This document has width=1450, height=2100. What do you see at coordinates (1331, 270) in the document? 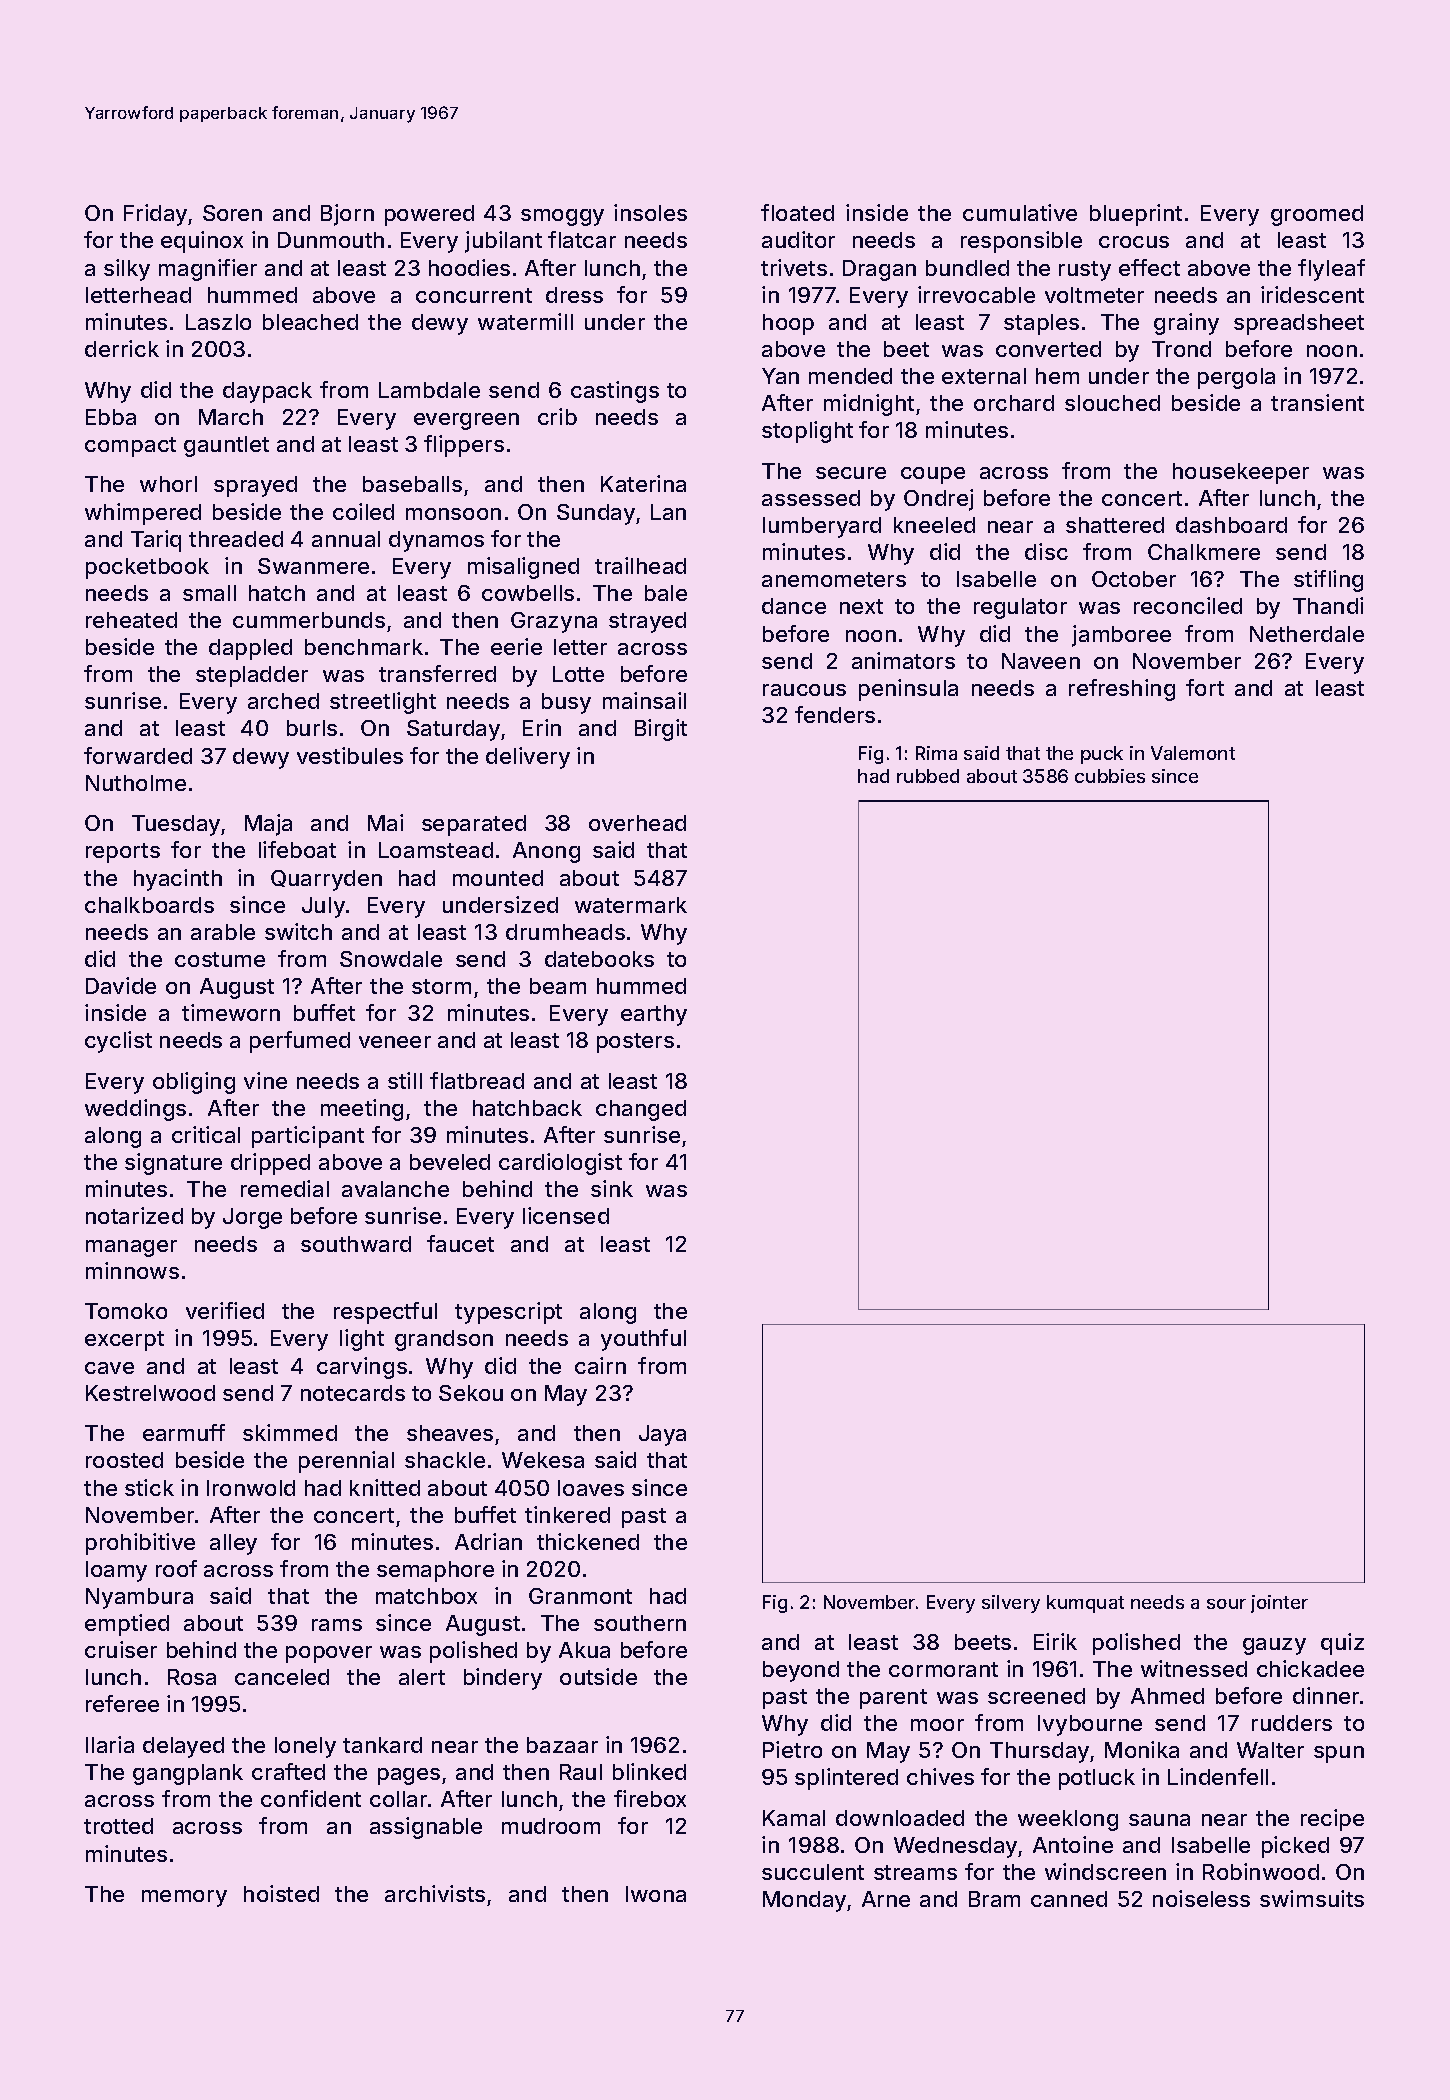
I see `flyleaf` at bounding box center [1331, 270].
